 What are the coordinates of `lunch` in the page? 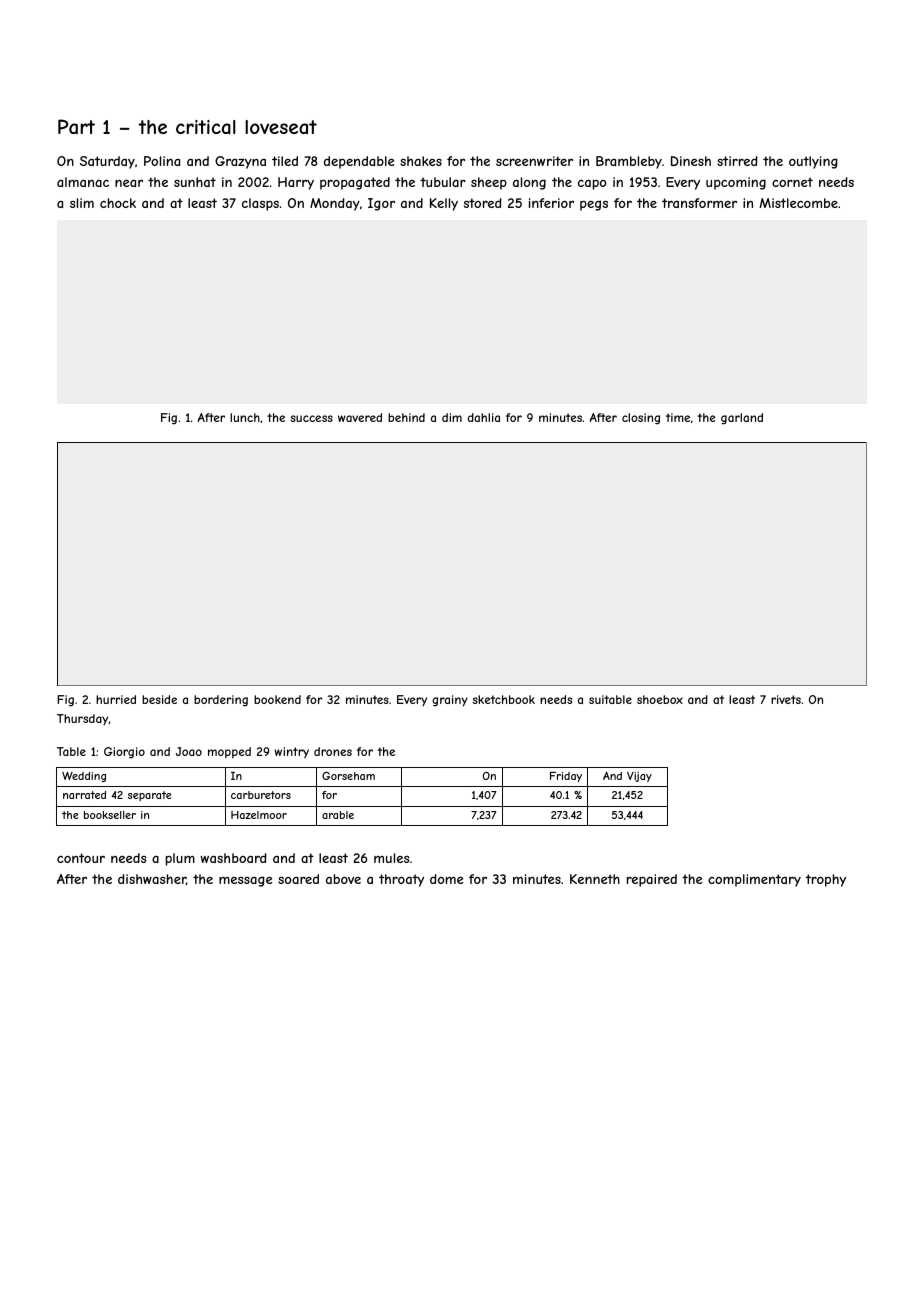 It's located at (245, 417).
